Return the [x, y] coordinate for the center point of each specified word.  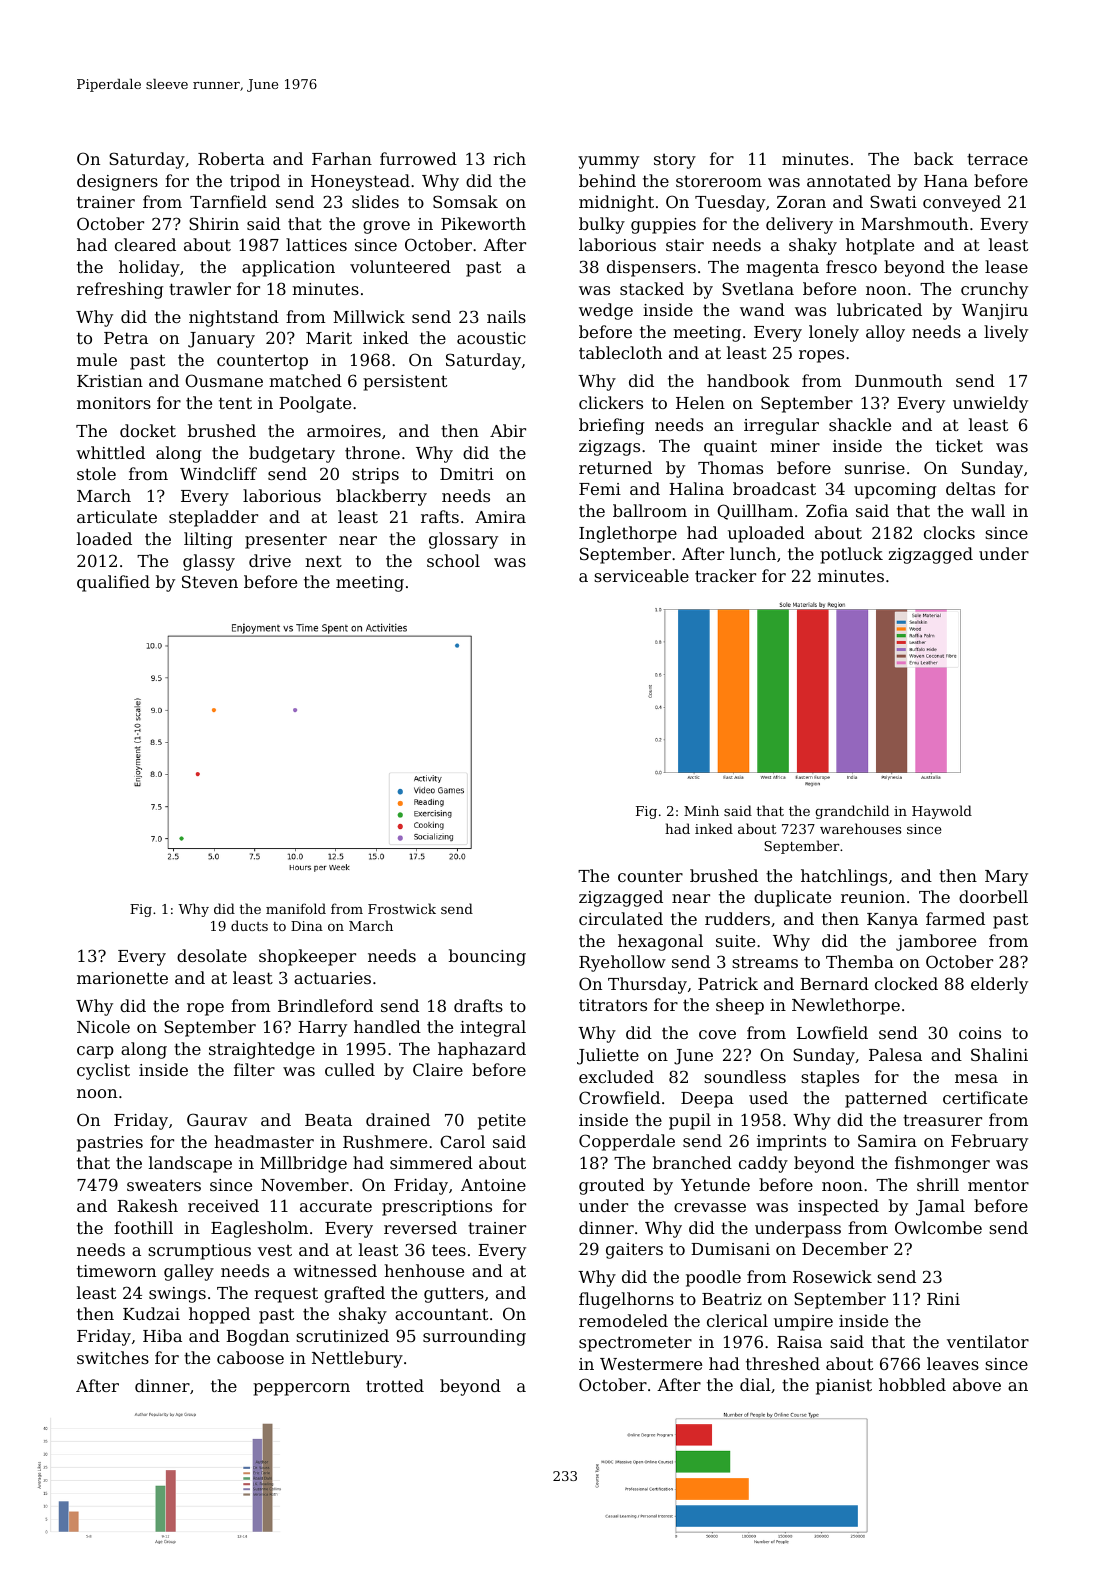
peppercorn [301, 1389]
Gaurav [217, 1119]
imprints [791, 1143]
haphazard [482, 1050]
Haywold [942, 812]
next [323, 561]
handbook [748, 380]
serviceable [641, 575]
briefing [612, 426]
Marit [329, 338]
